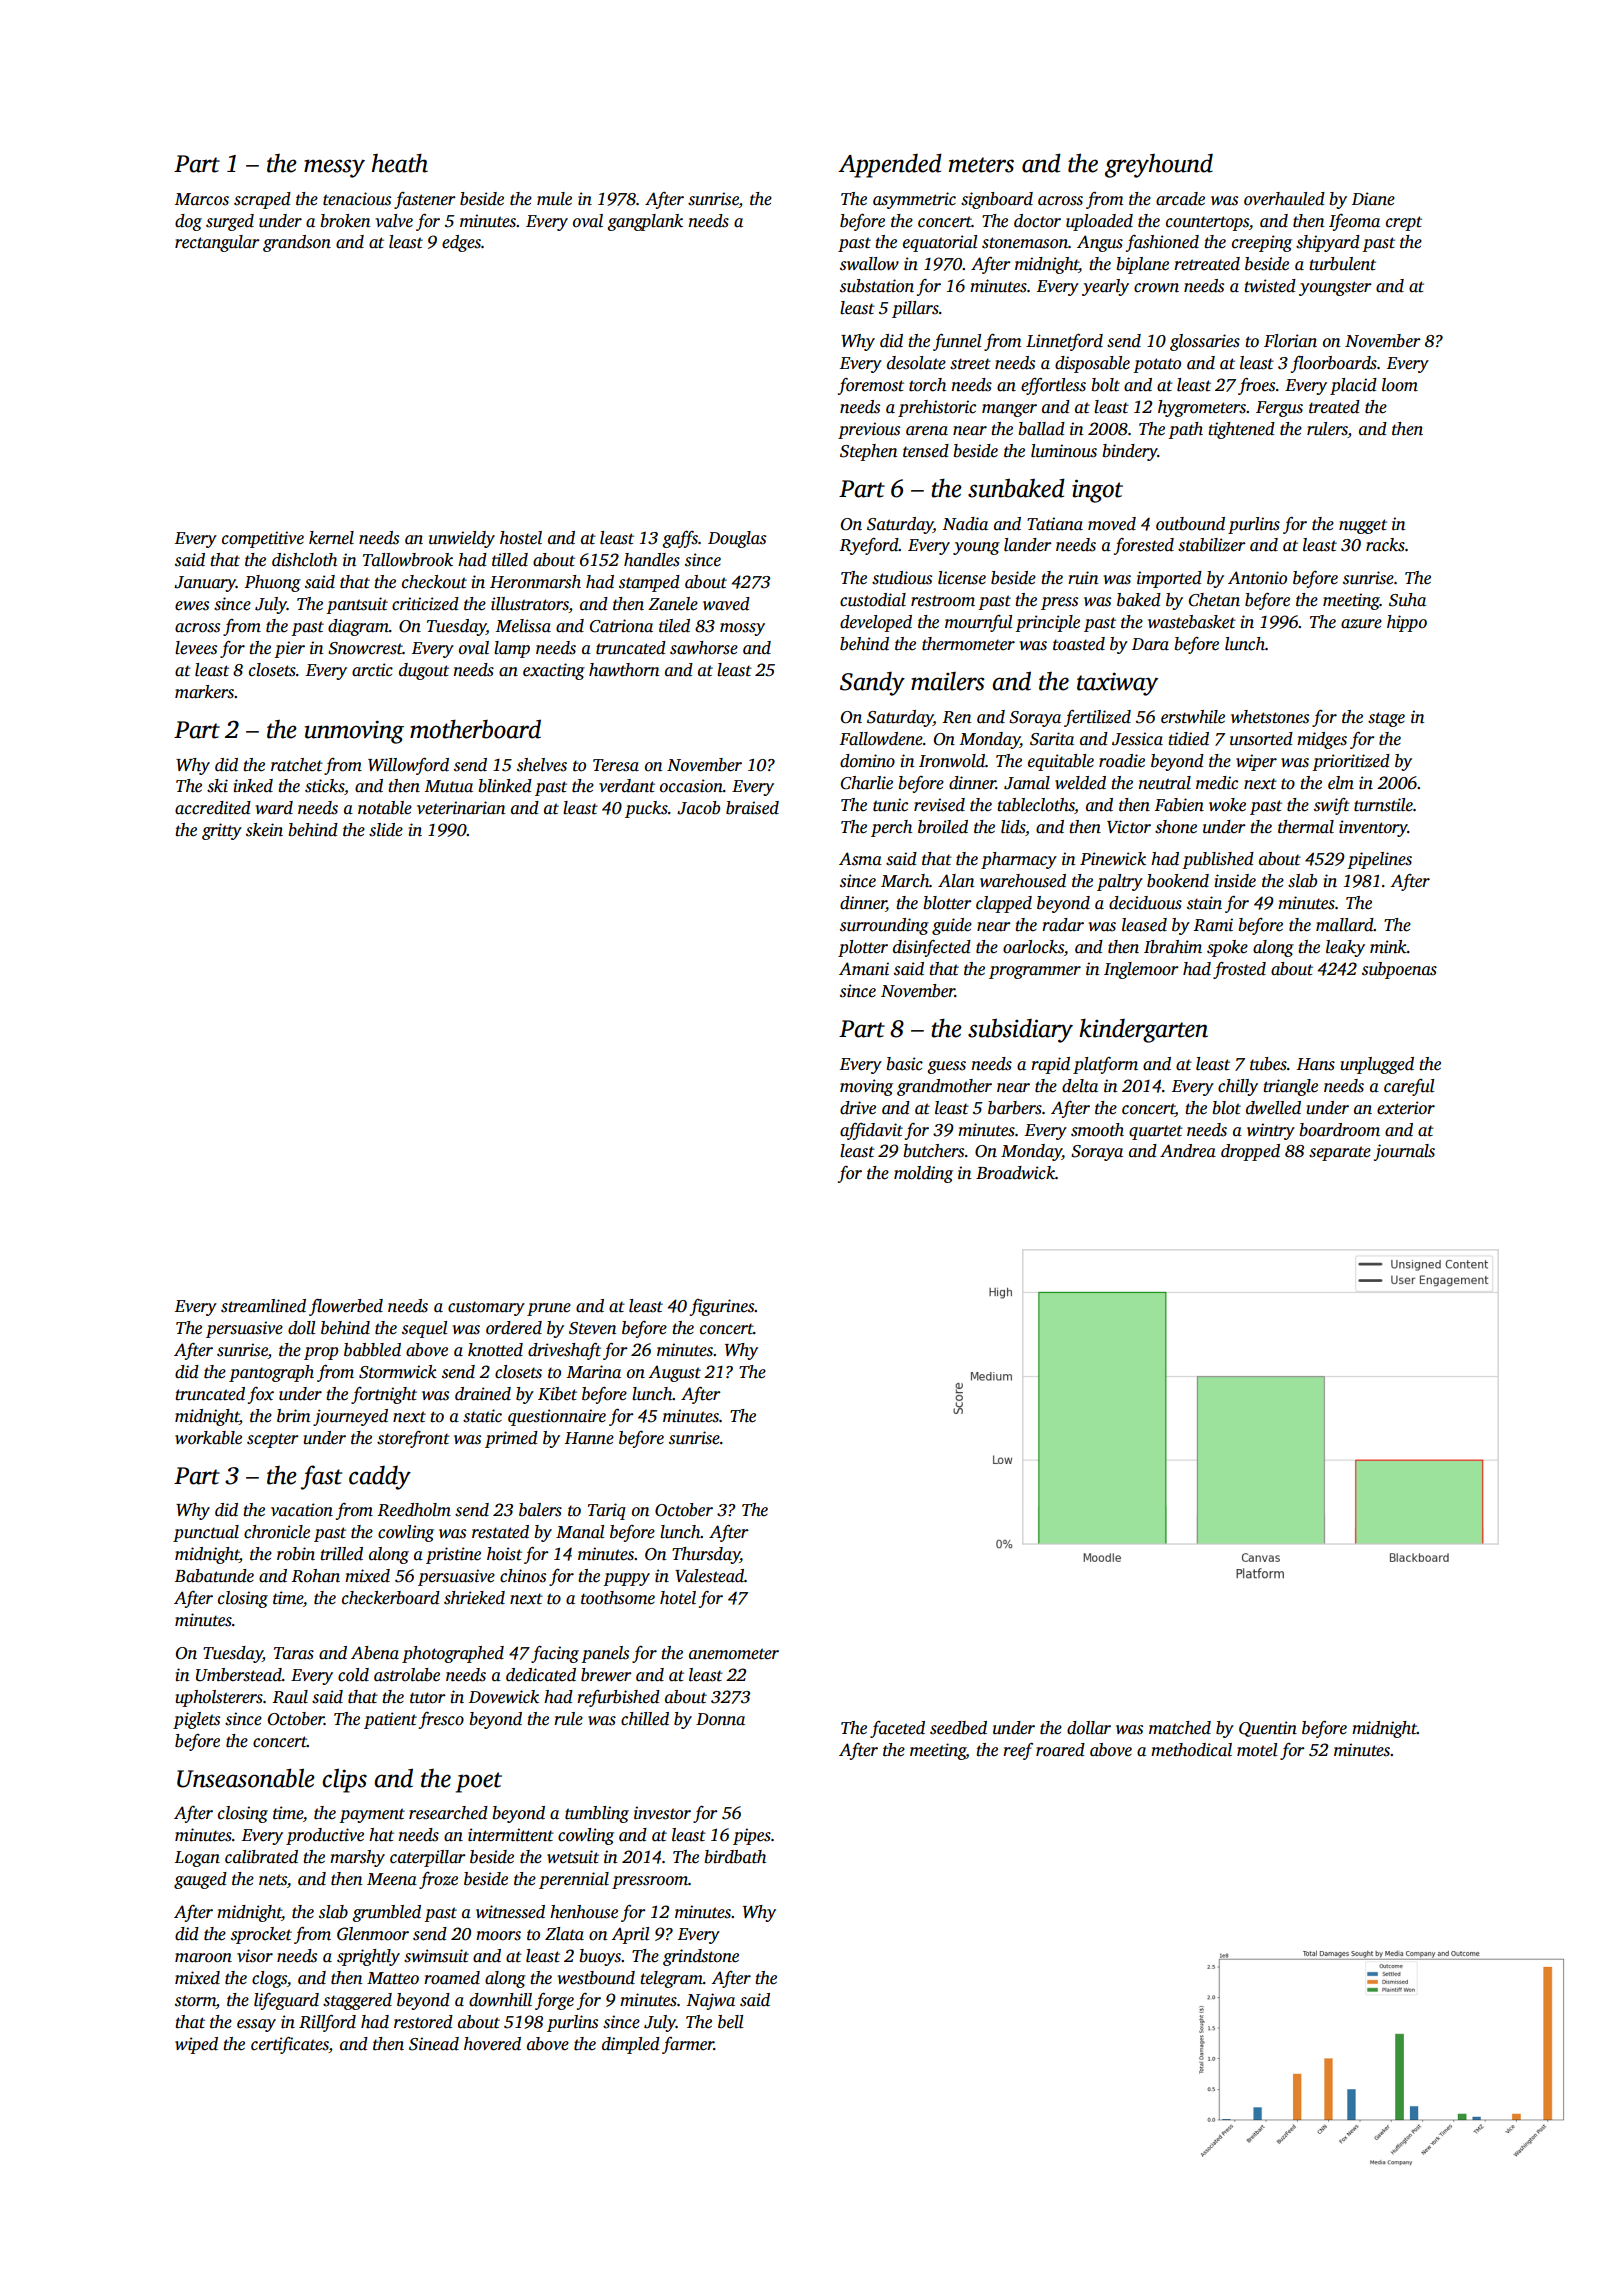 The image size is (1620, 2292). I want to click on Quentin, so click(1268, 1729).
